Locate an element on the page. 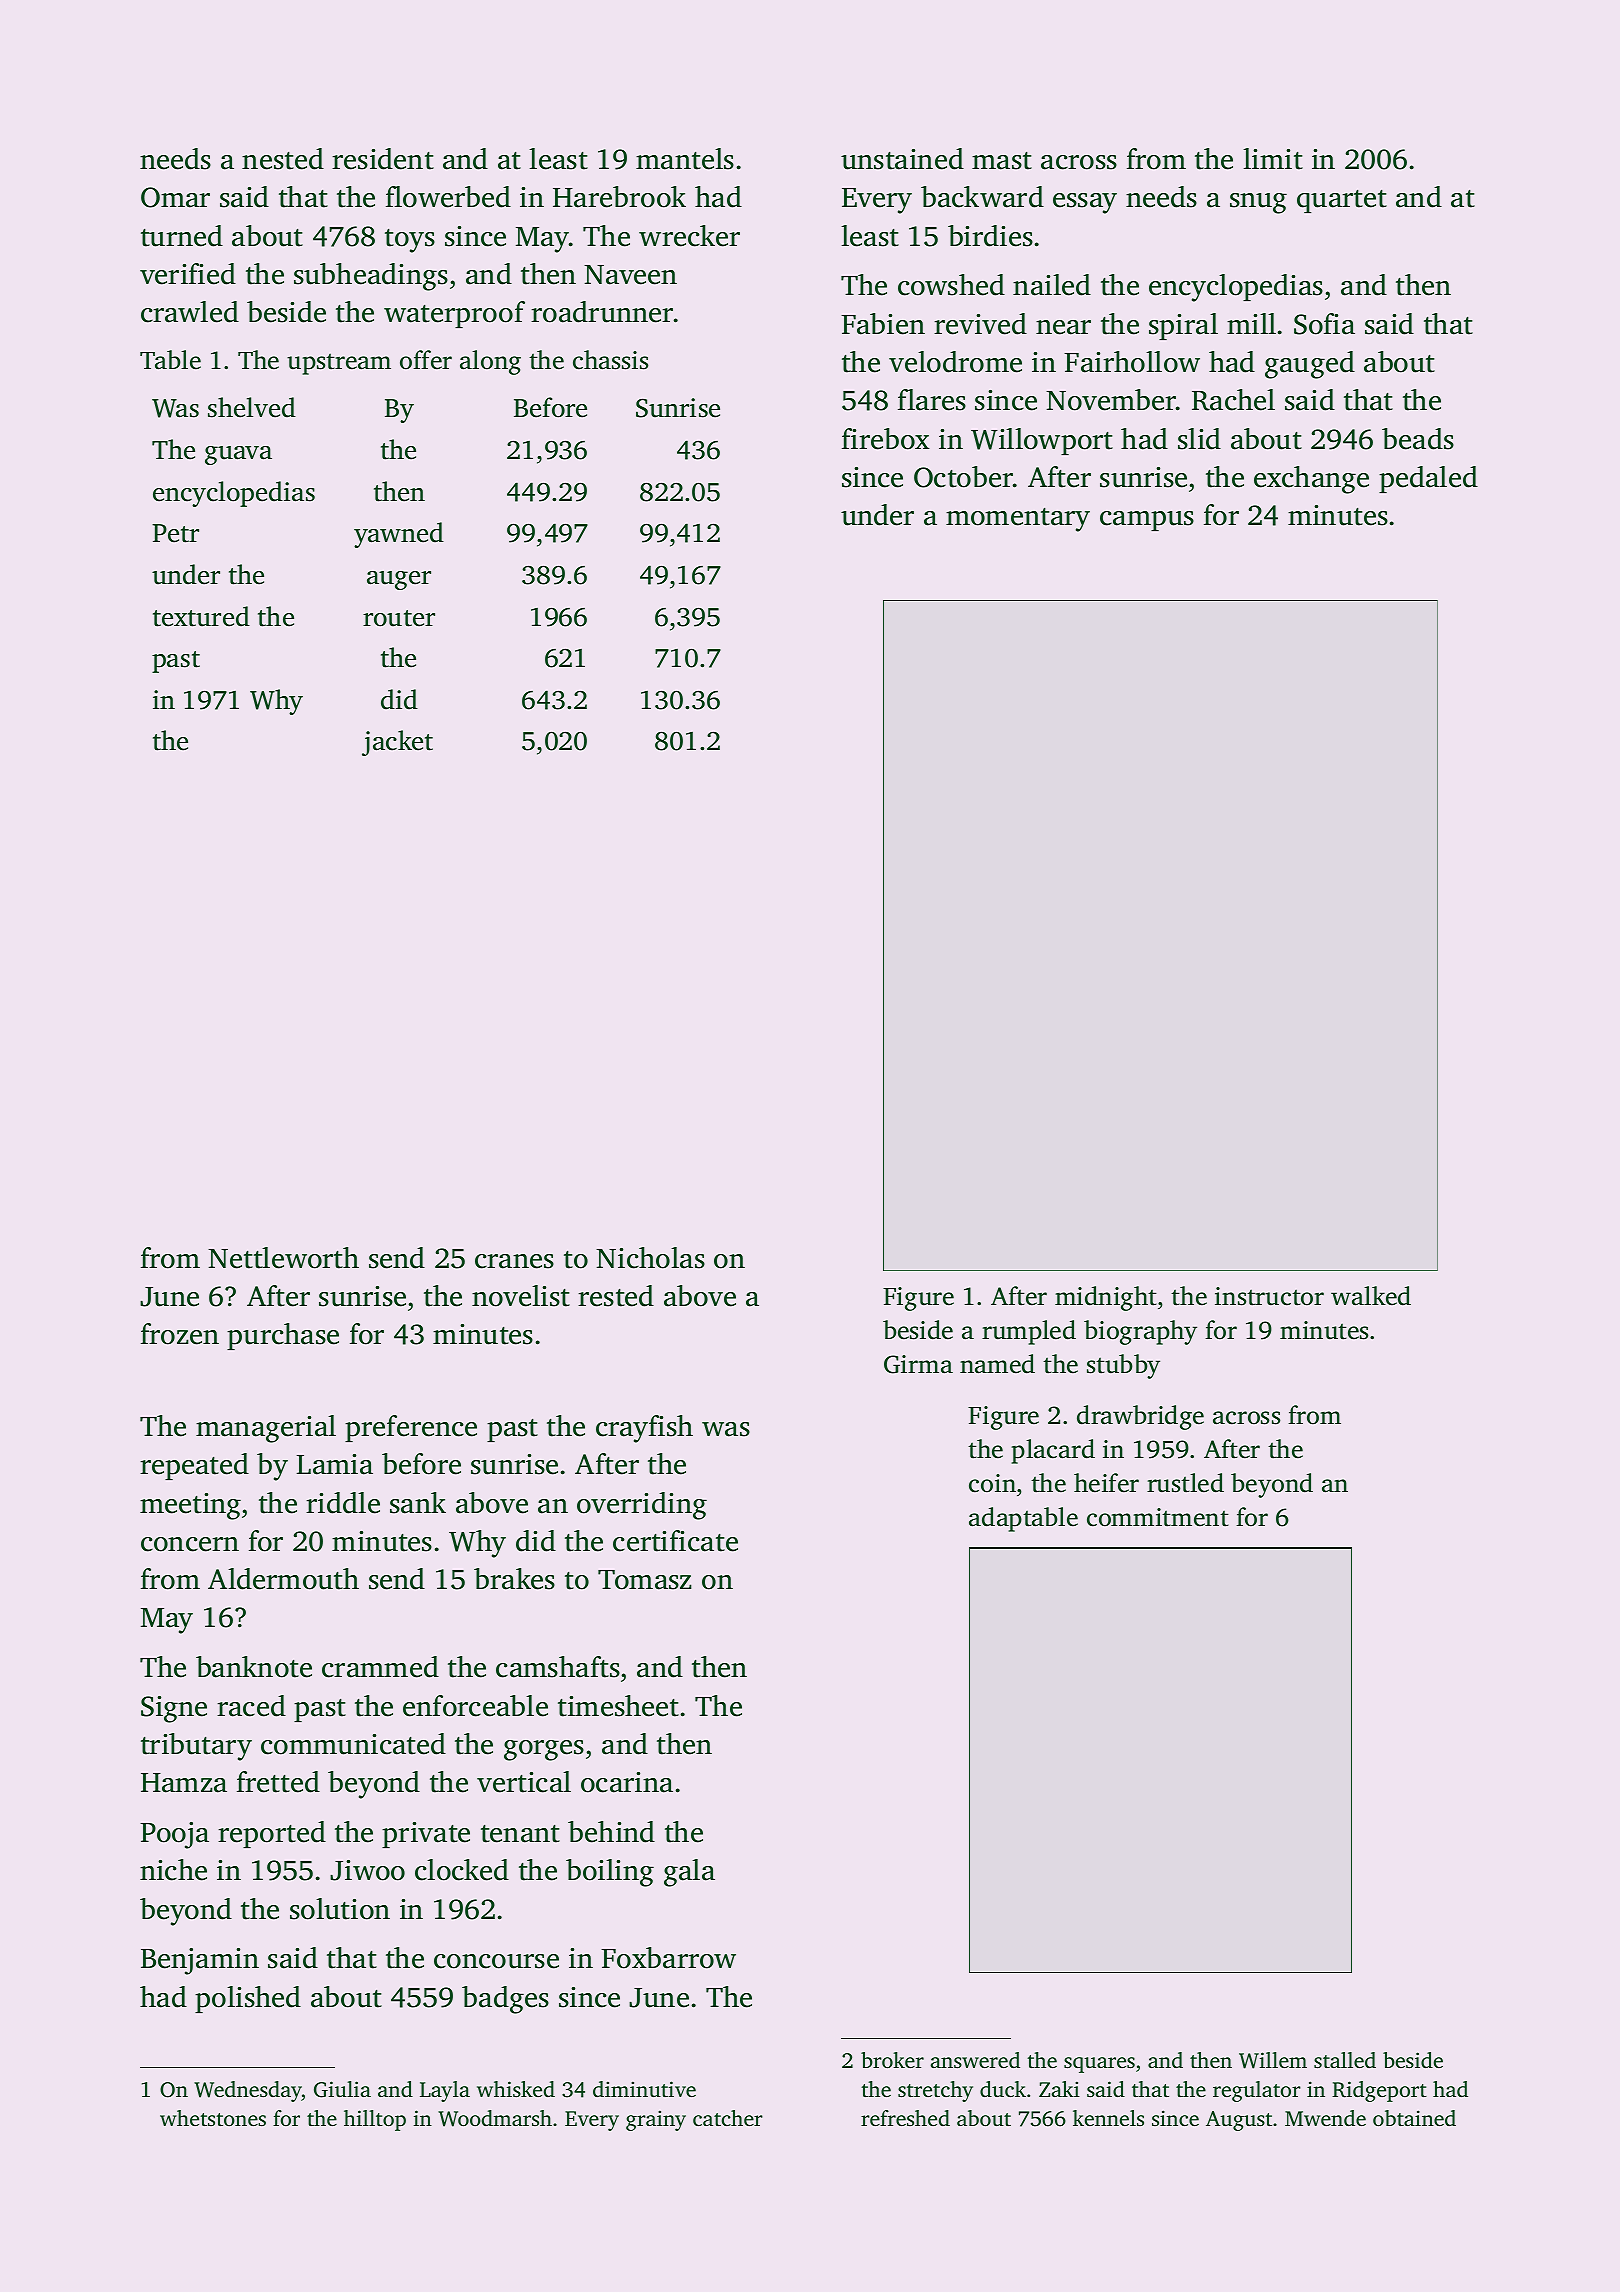 This page has width=1620, height=2292. hilltop is located at coordinates (375, 2120).
